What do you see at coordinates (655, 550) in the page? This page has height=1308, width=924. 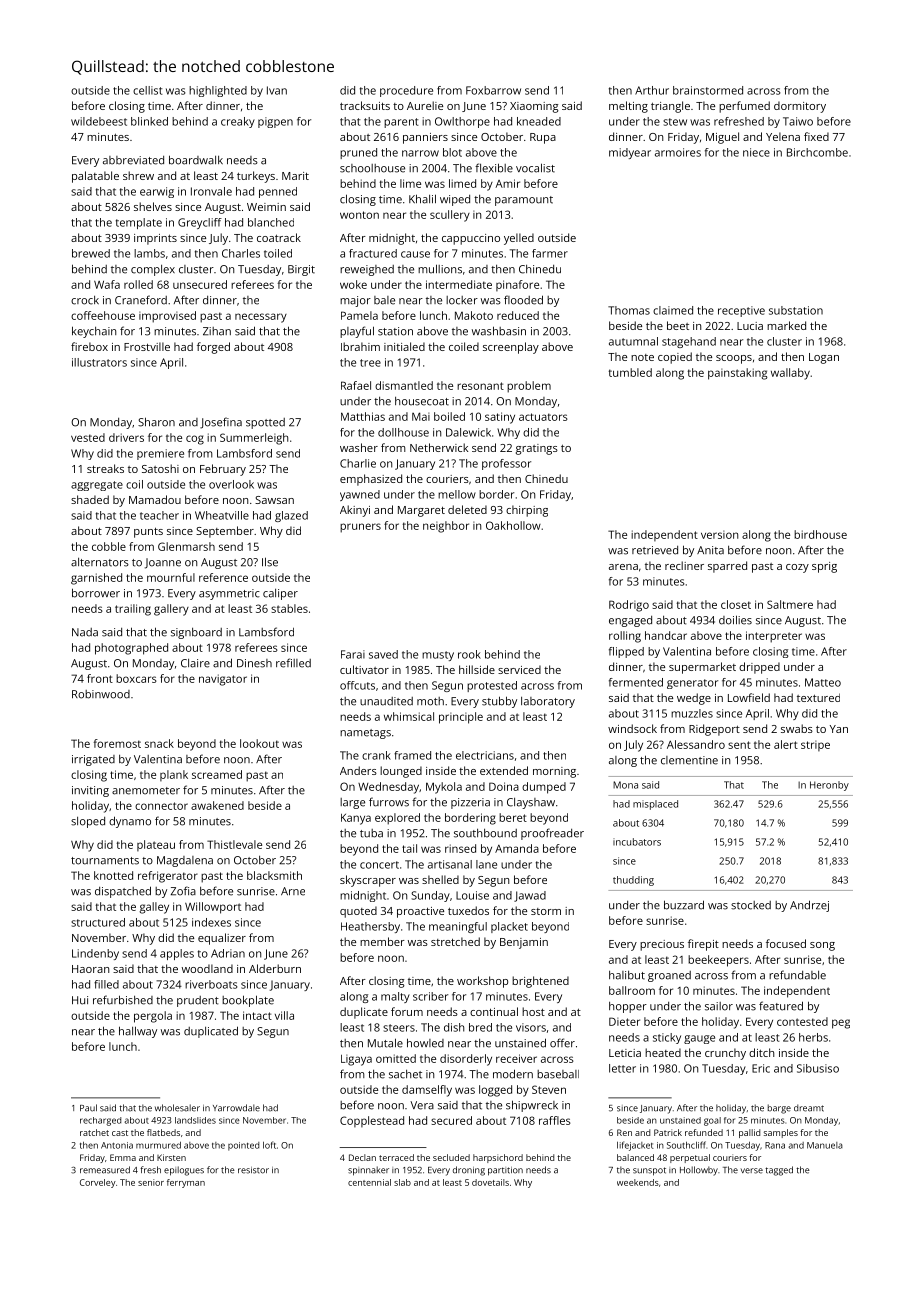 I see `retrieved` at bounding box center [655, 550].
